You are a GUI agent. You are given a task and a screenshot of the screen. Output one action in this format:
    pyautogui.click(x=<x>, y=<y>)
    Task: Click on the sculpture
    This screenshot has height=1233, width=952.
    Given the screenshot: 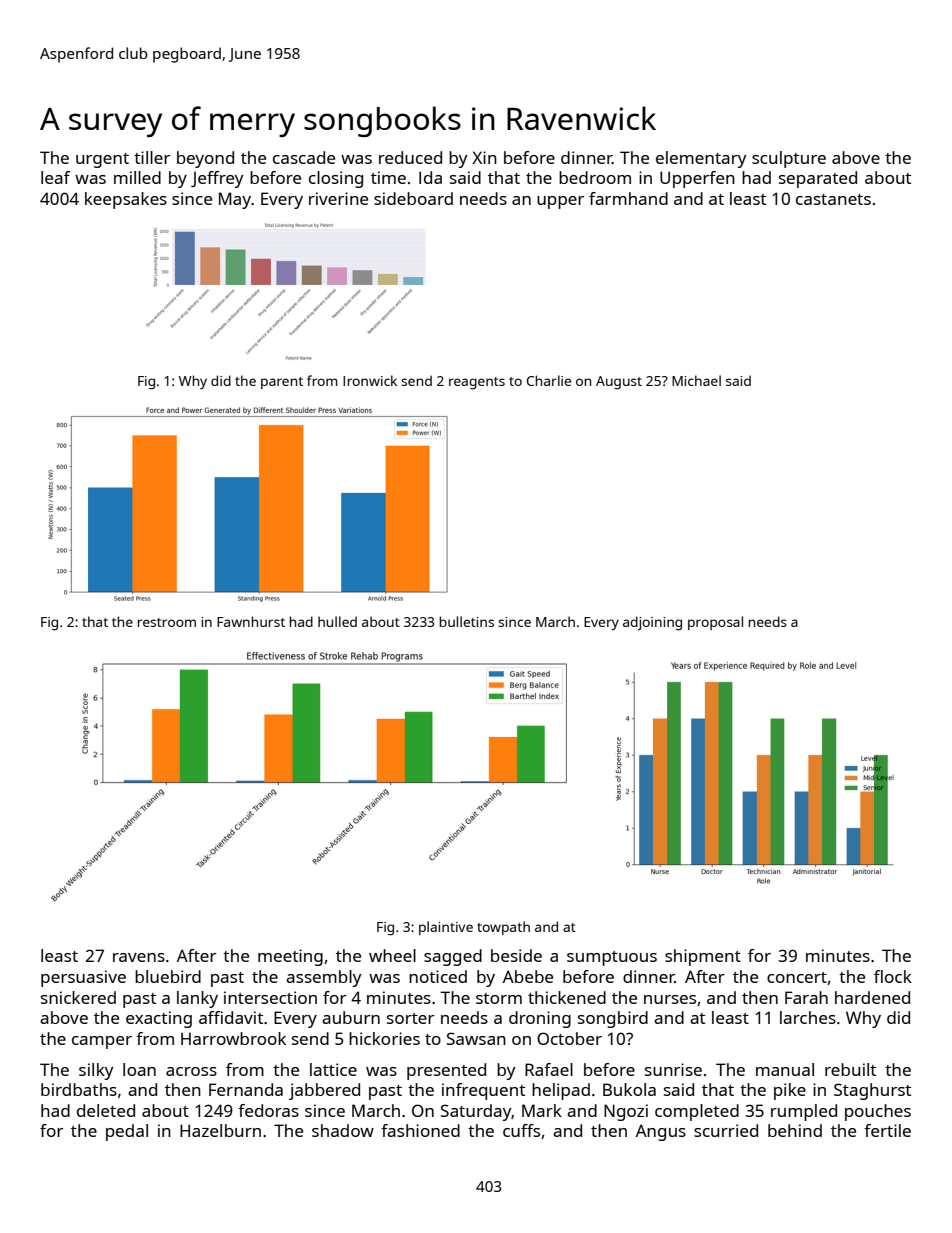 What is the action you would take?
    pyautogui.click(x=789, y=159)
